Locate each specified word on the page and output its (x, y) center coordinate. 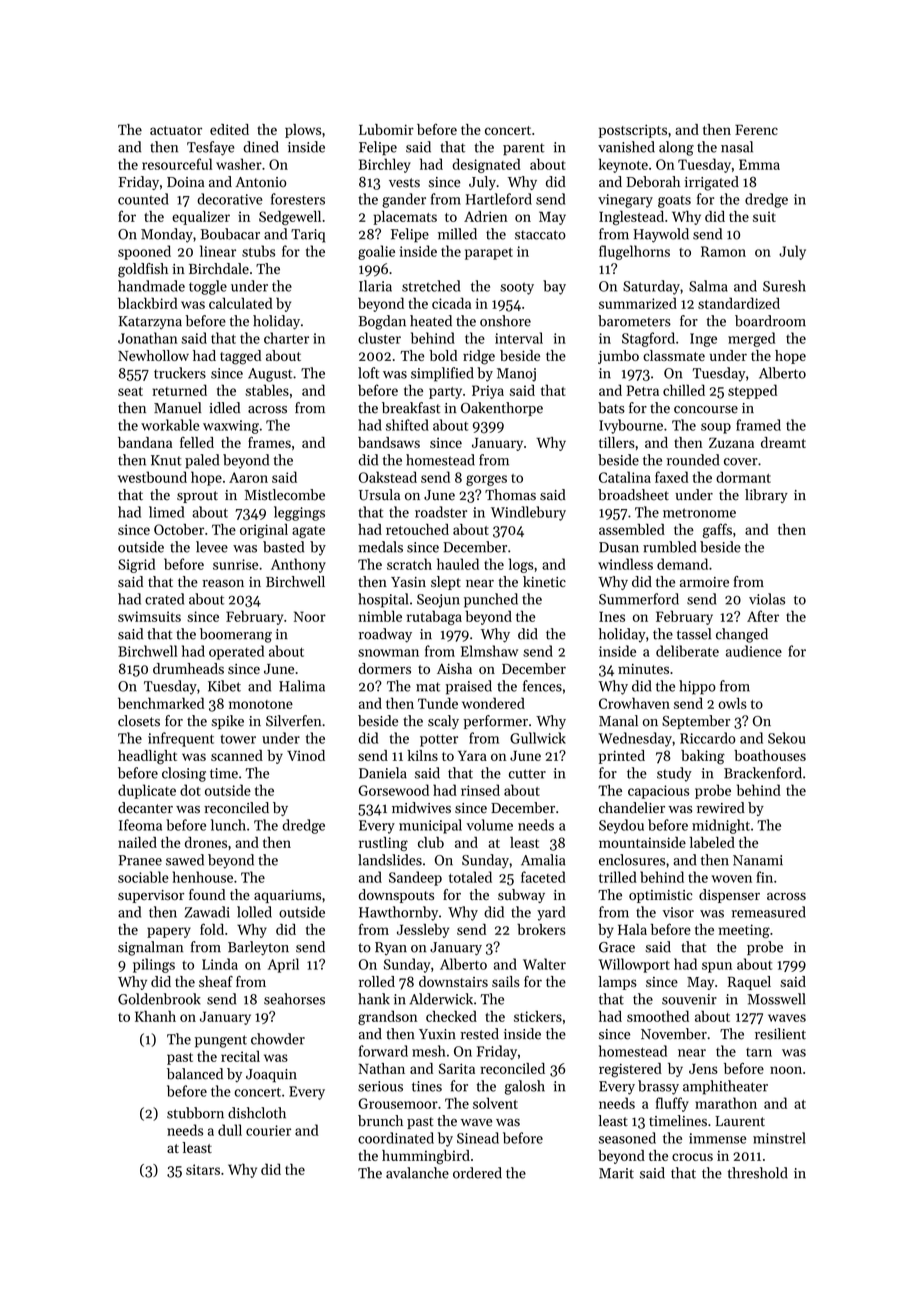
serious (380, 1086)
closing (184, 774)
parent (524, 149)
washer (239, 164)
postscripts (633, 131)
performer (495, 722)
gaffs (717, 530)
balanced (195, 1074)
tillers (617, 442)
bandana (145, 442)
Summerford (639, 599)
